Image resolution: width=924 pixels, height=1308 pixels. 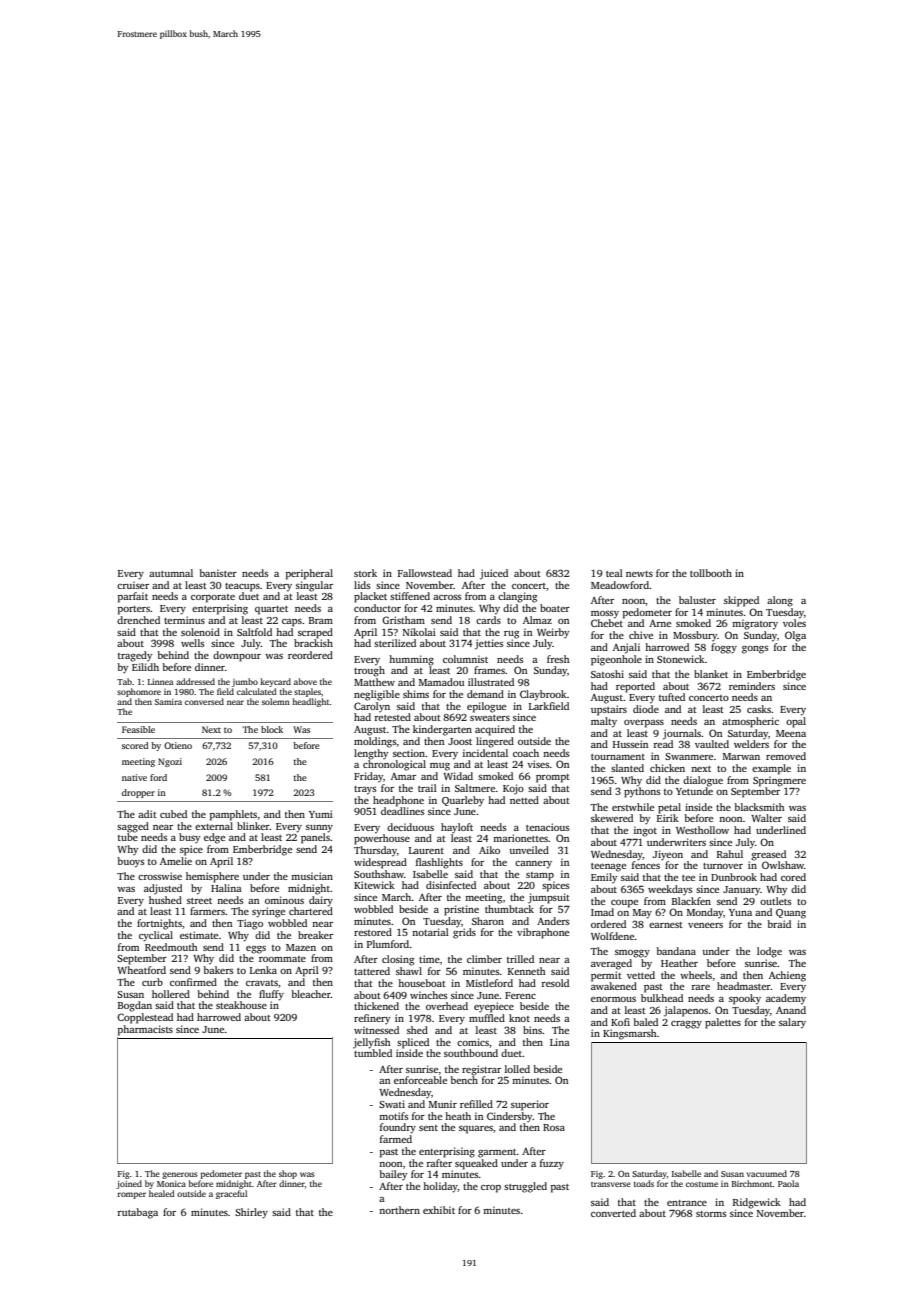 What do you see at coordinates (768, 855) in the screenshot?
I see `greased` at bounding box center [768, 855].
